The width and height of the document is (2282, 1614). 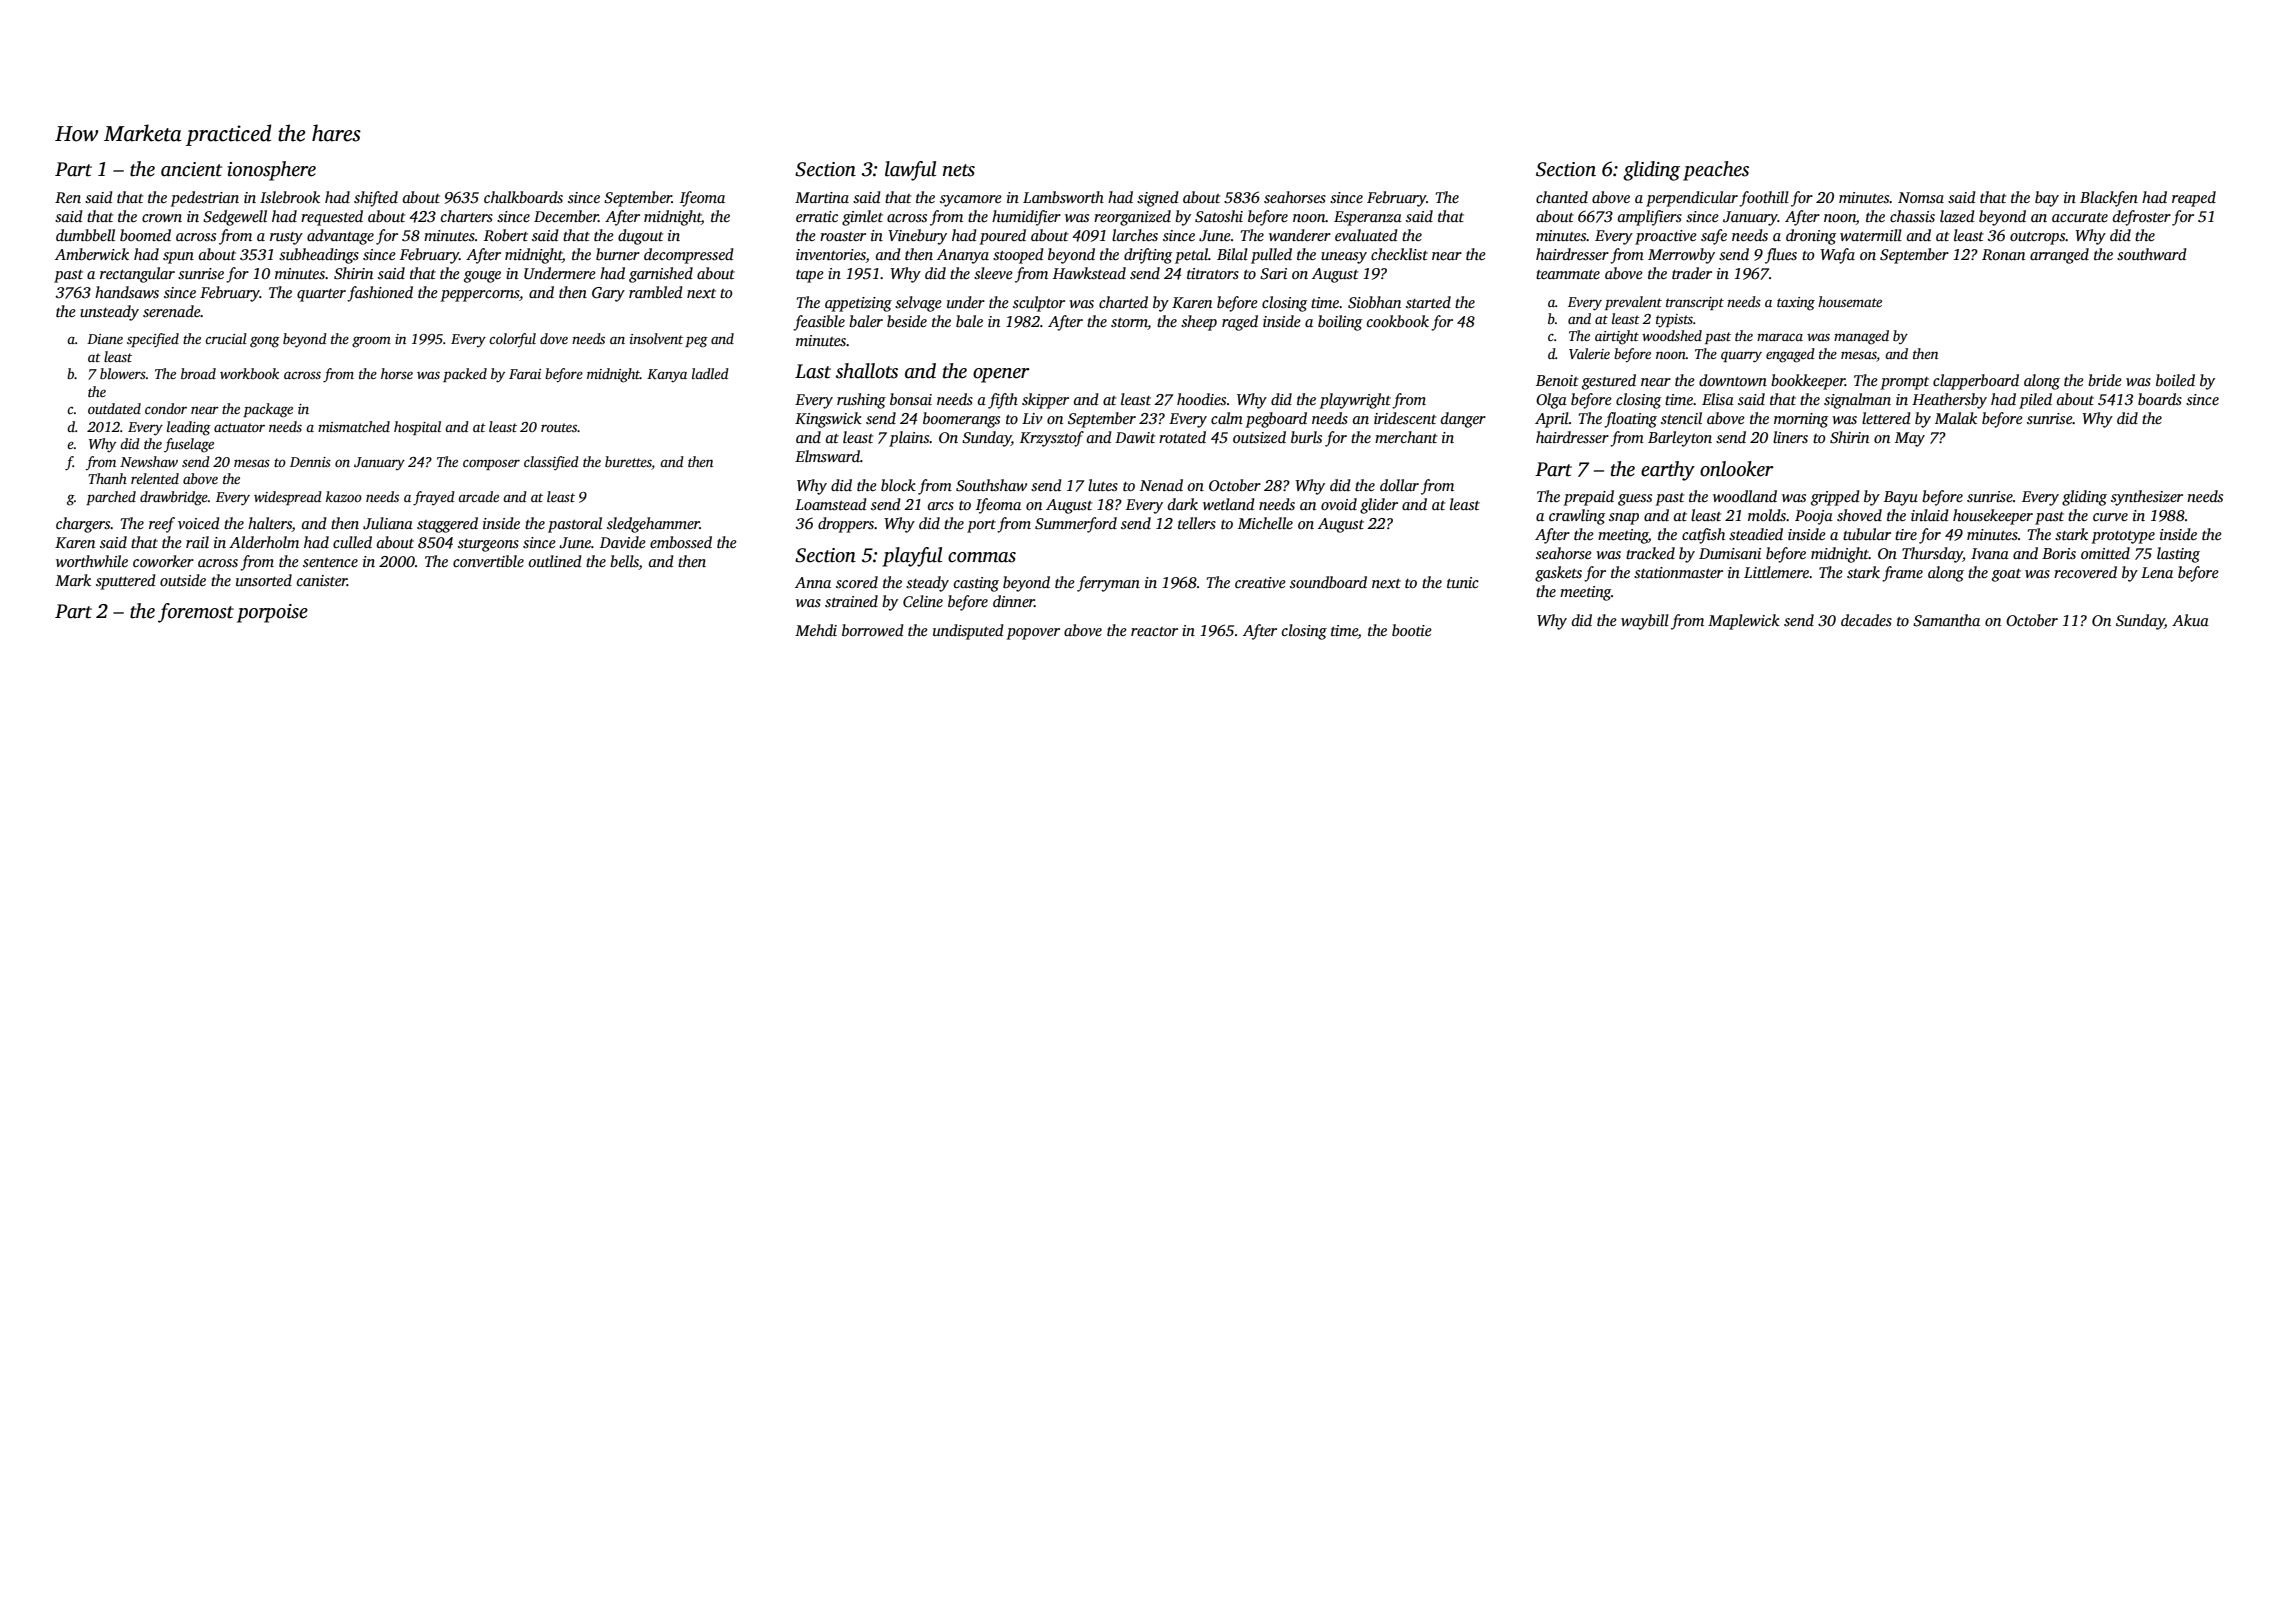 What do you see at coordinates (911, 399) in the document?
I see `bonsai` at bounding box center [911, 399].
